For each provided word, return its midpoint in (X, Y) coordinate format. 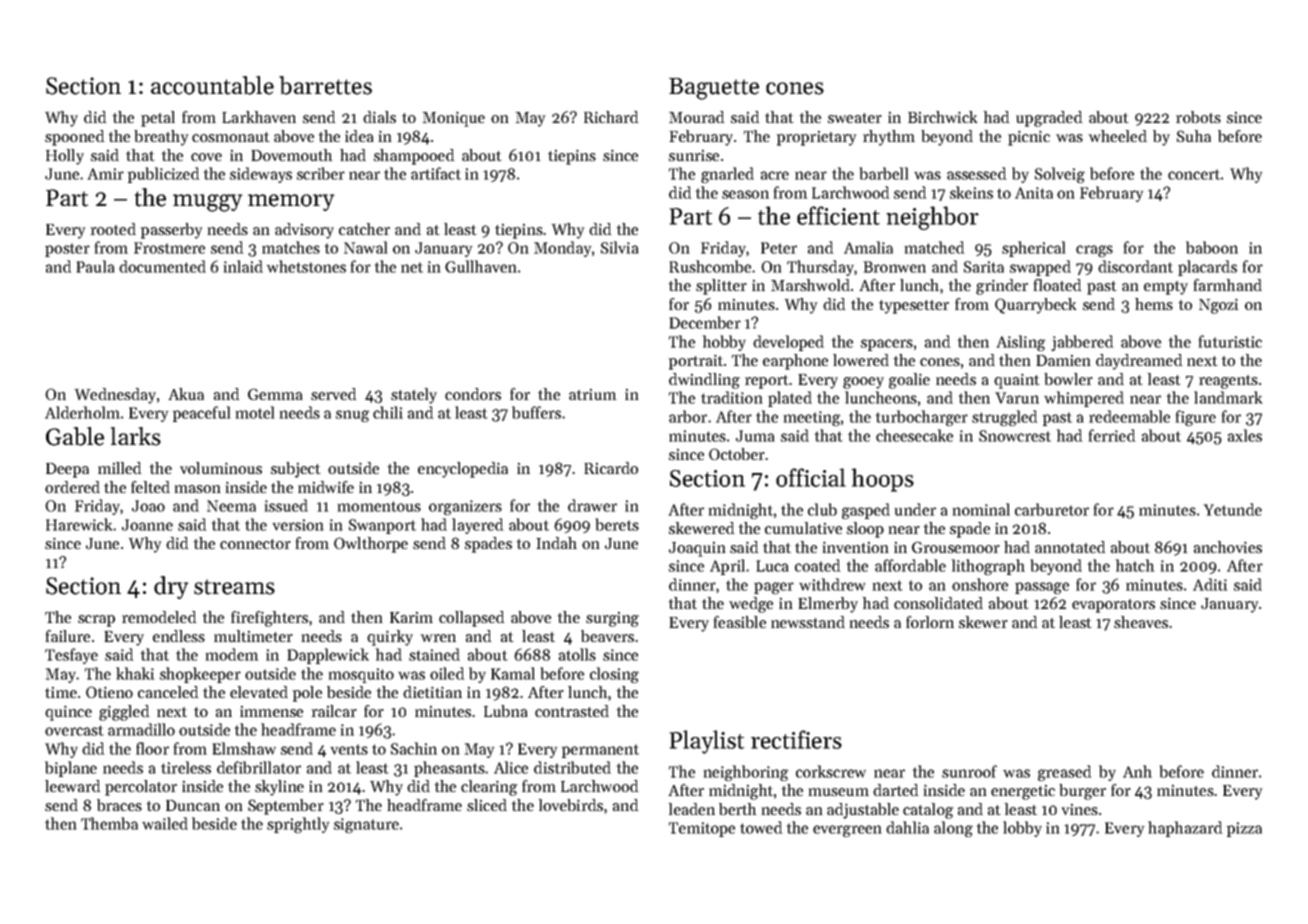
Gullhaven (480, 266)
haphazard (1185, 829)
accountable (212, 85)
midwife (326, 487)
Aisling (1021, 343)
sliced (487, 805)
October (737, 454)
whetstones (306, 266)
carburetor (1052, 509)
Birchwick (942, 117)
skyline (279, 788)
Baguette (714, 89)
